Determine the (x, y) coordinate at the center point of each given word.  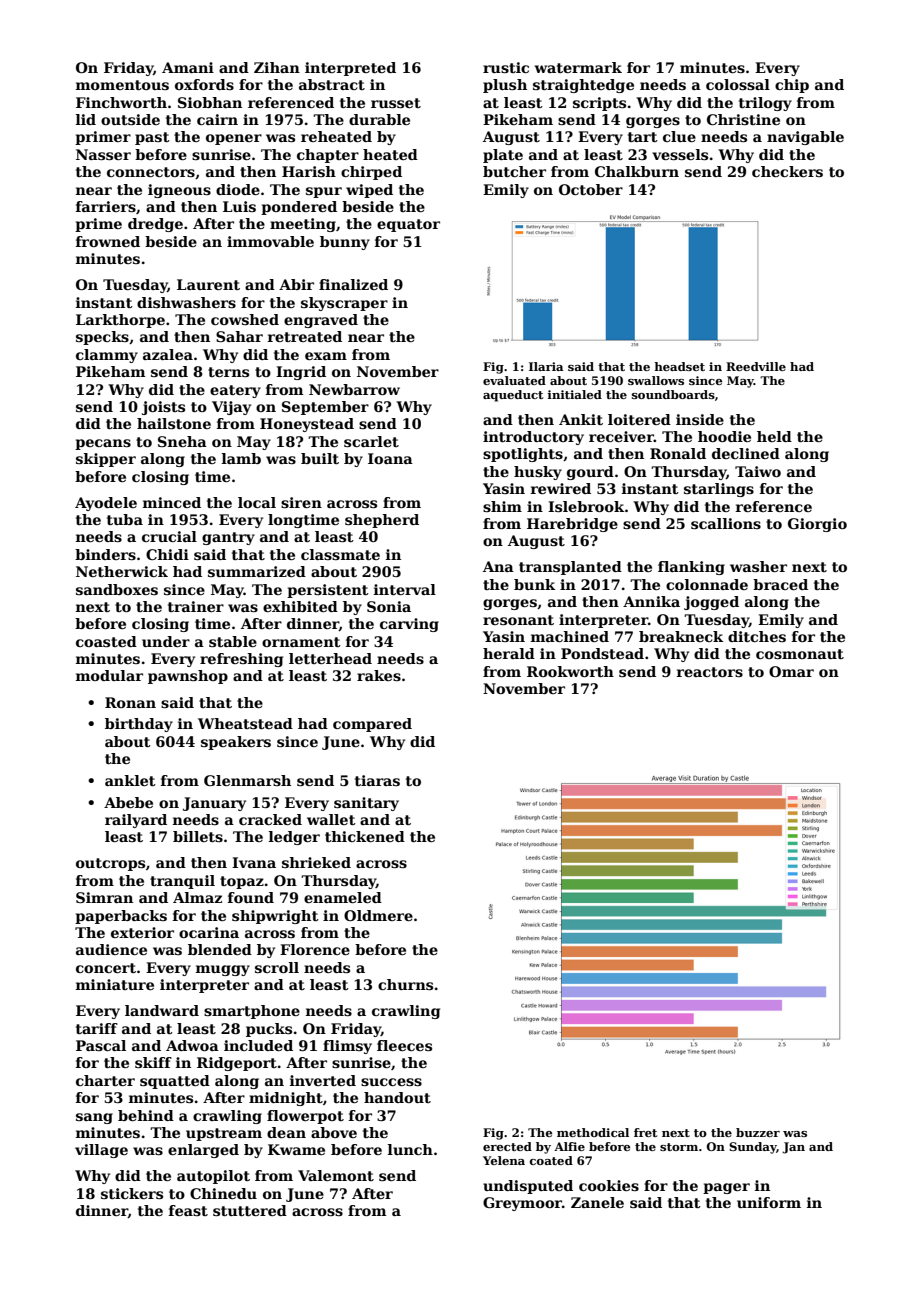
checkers (787, 171)
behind (146, 1115)
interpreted (350, 69)
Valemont (336, 1175)
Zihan (277, 67)
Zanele (597, 1202)
